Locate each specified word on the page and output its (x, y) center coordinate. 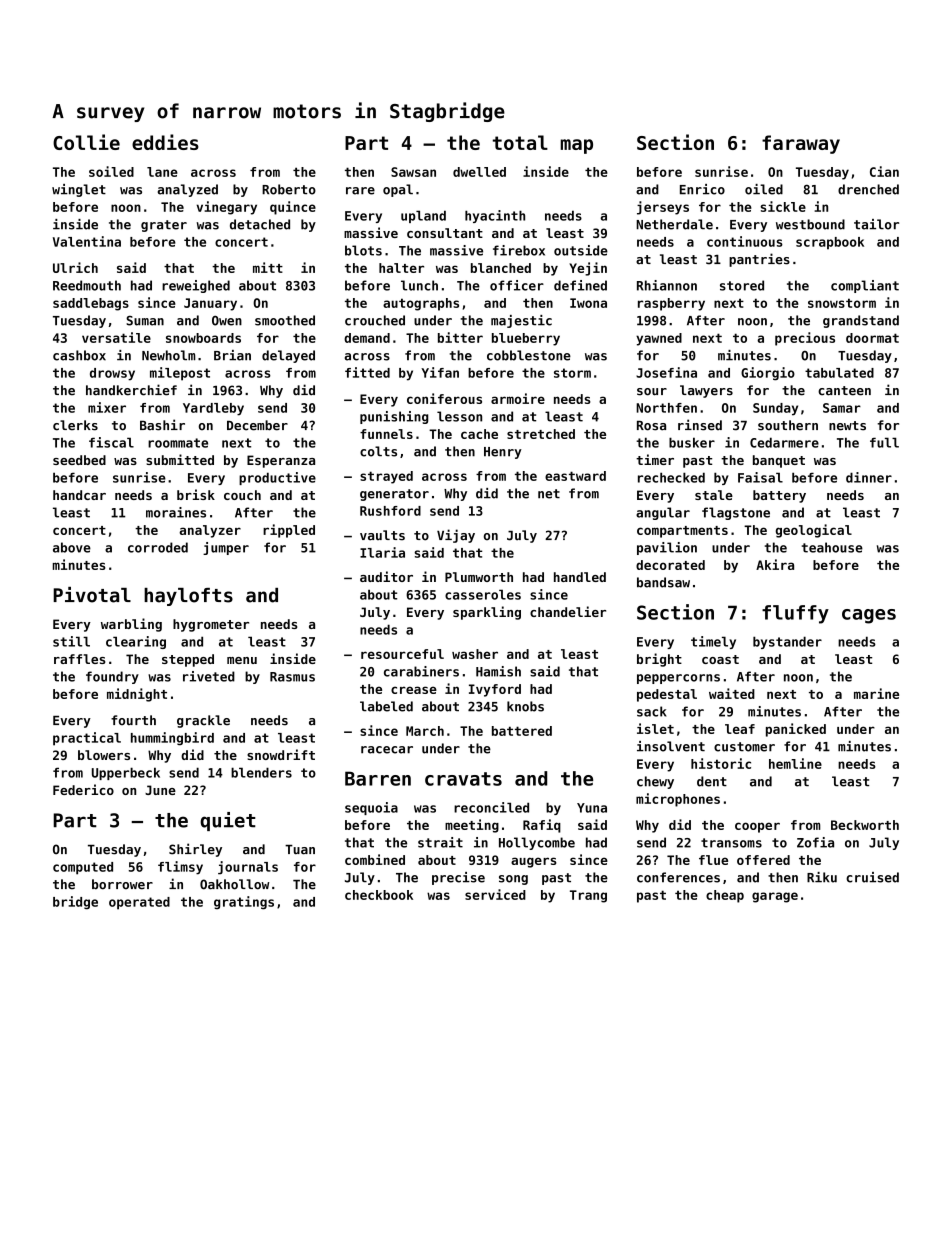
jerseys (663, 208)
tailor (876, 224)
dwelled (479, 172)
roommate (178, 443)
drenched (868, 189)
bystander (787, 642)
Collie (86, 142)
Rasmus (292, 677)
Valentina (87, 241)
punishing (394, 417)
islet (655, 728)
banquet (779, 461)
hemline (795, 763)
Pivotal (92, 595)
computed (83, 868)
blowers (104, 755)
